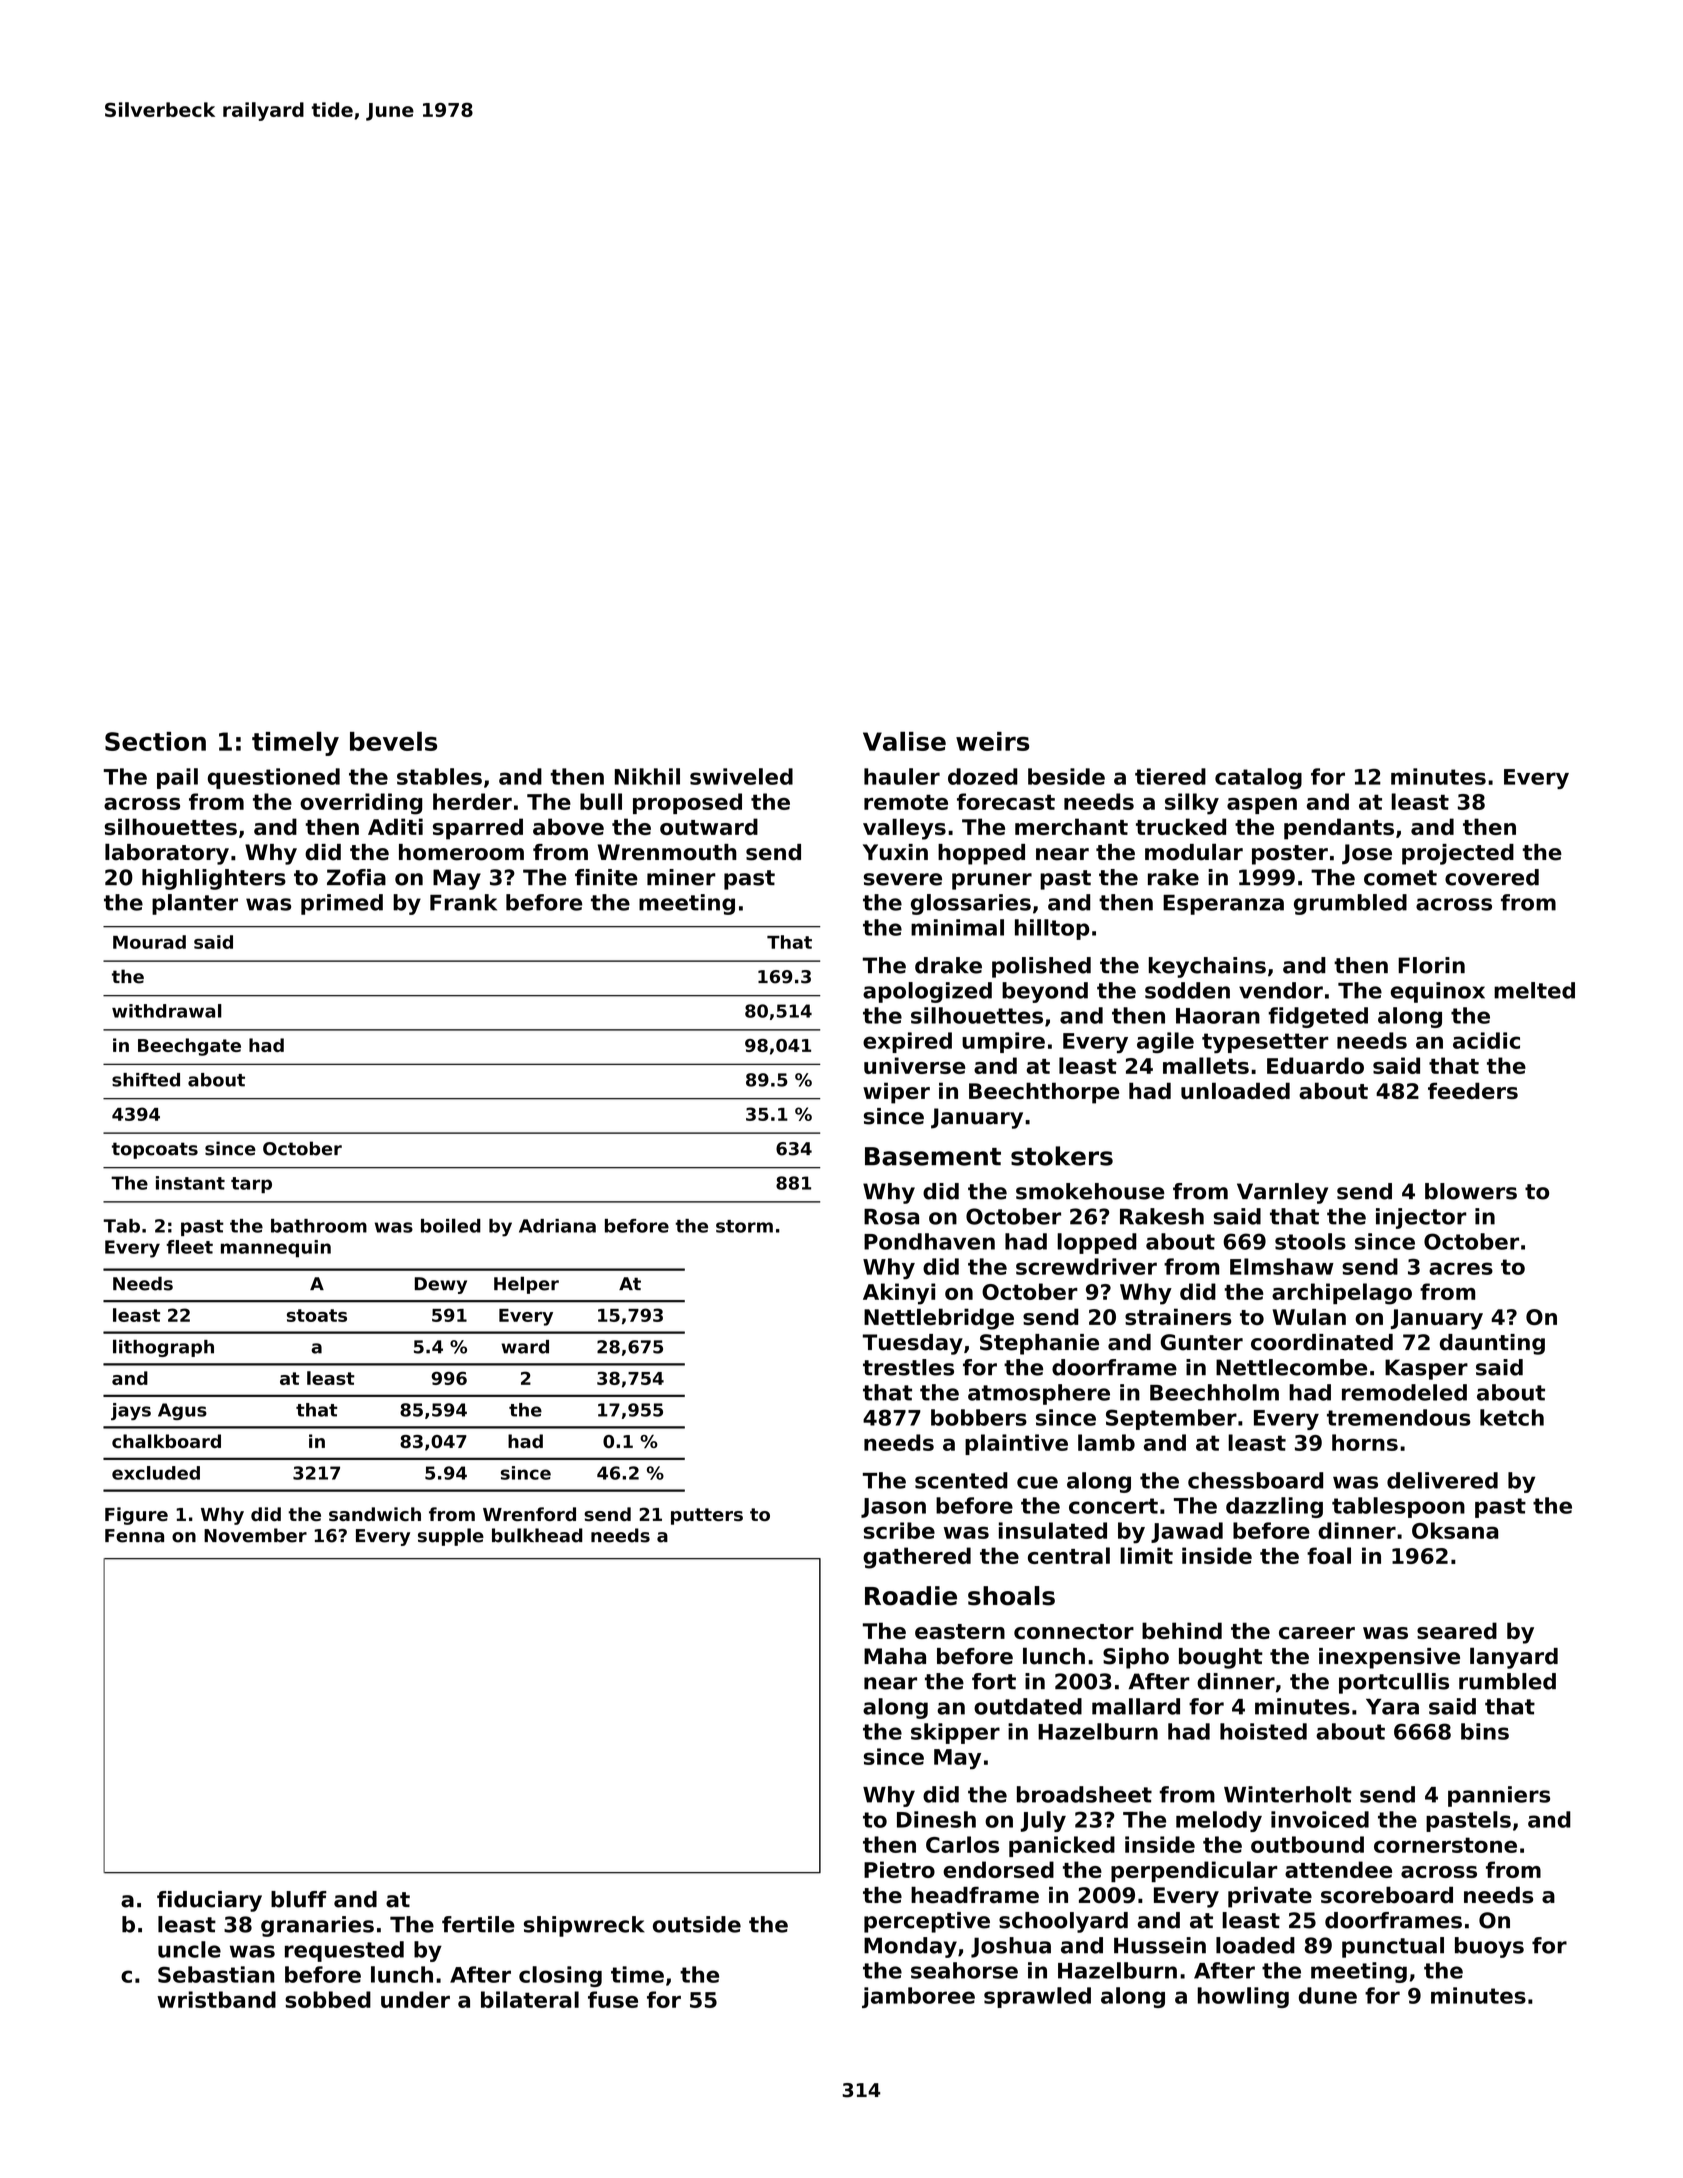 This document has width=1683, height=2178. Describe the element at coordinates (904, 741) in the document. I see `Valise` at that location.
